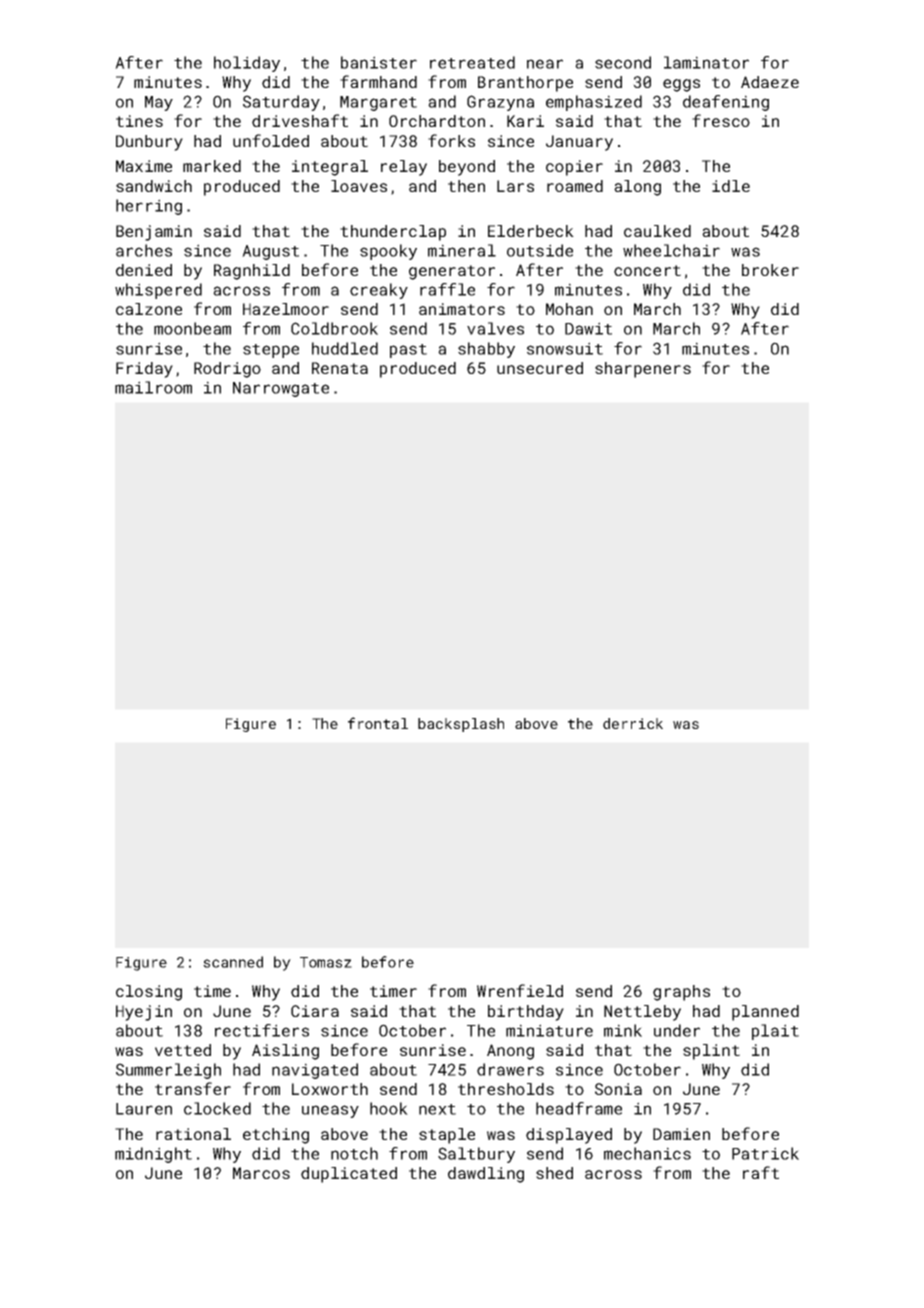  What do you see at coordinates (378, 723) in the page?
I see `frontal` at bounding box center [378, 723].
